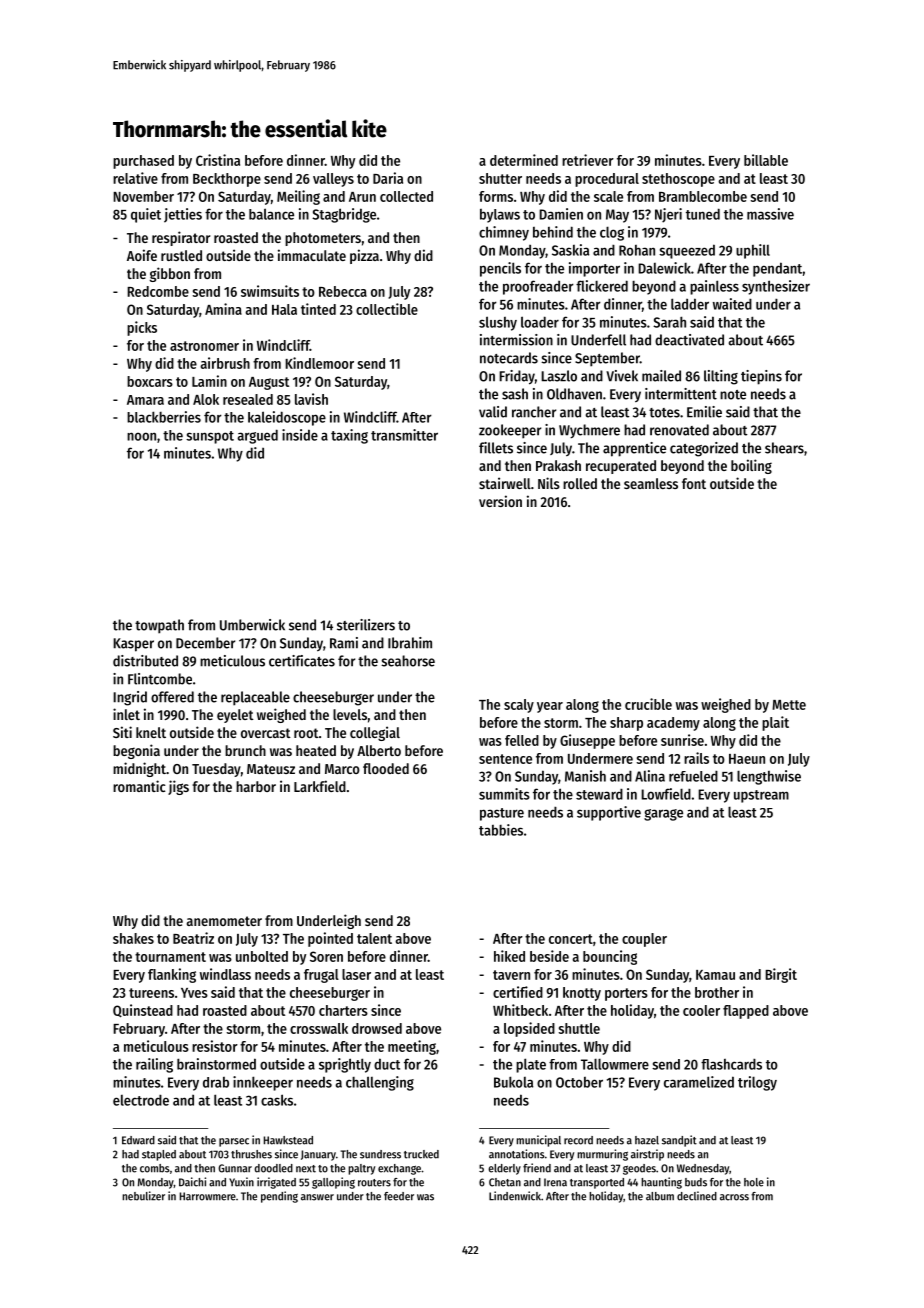 The width and height of the page is (924, 1308). What do you see at coordinates (585, 776) in the page?
I see `Manish` at bounding box center [585, 776].
